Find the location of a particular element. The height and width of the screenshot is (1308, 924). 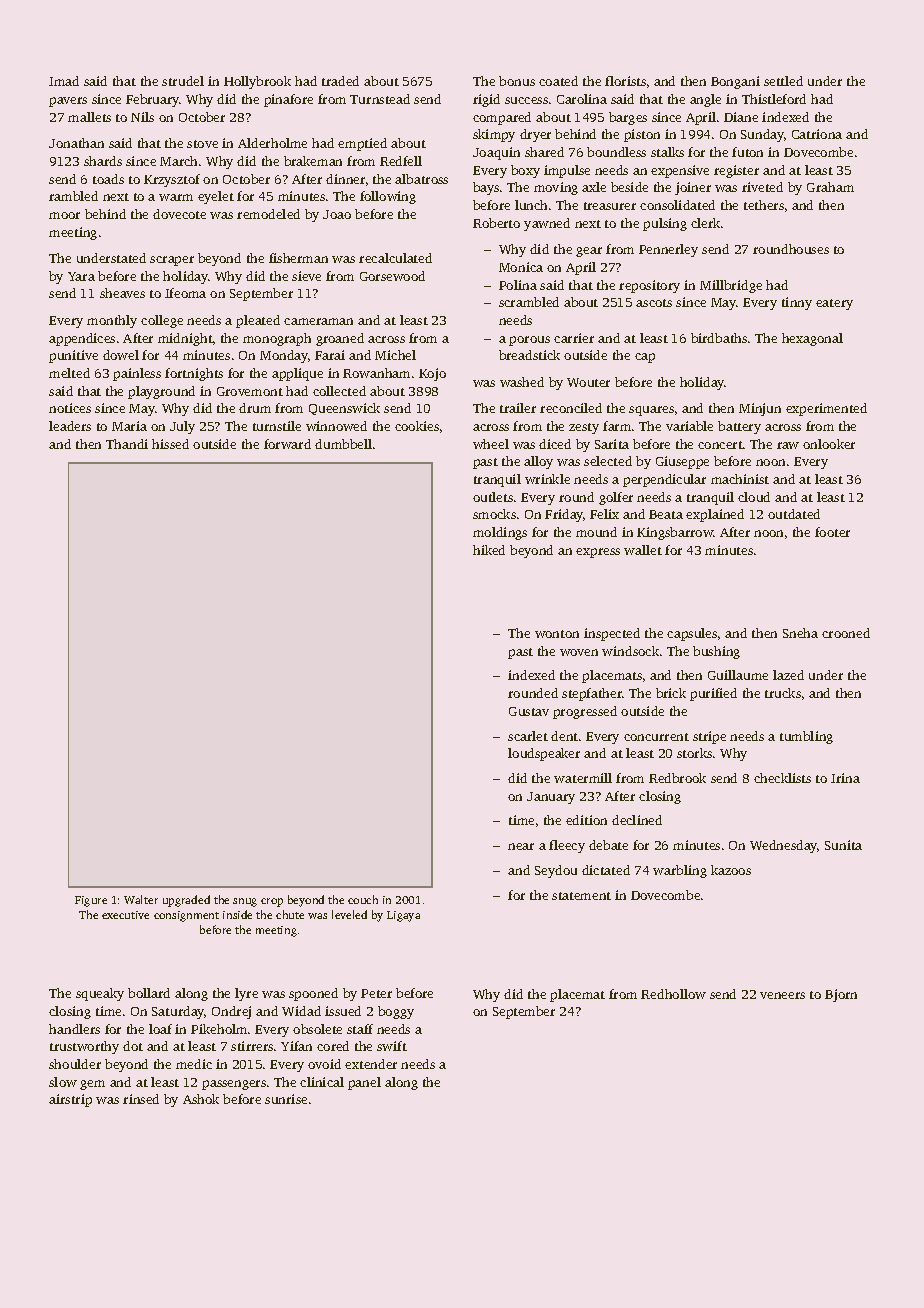

declined is located at coordinates (637, 820).
